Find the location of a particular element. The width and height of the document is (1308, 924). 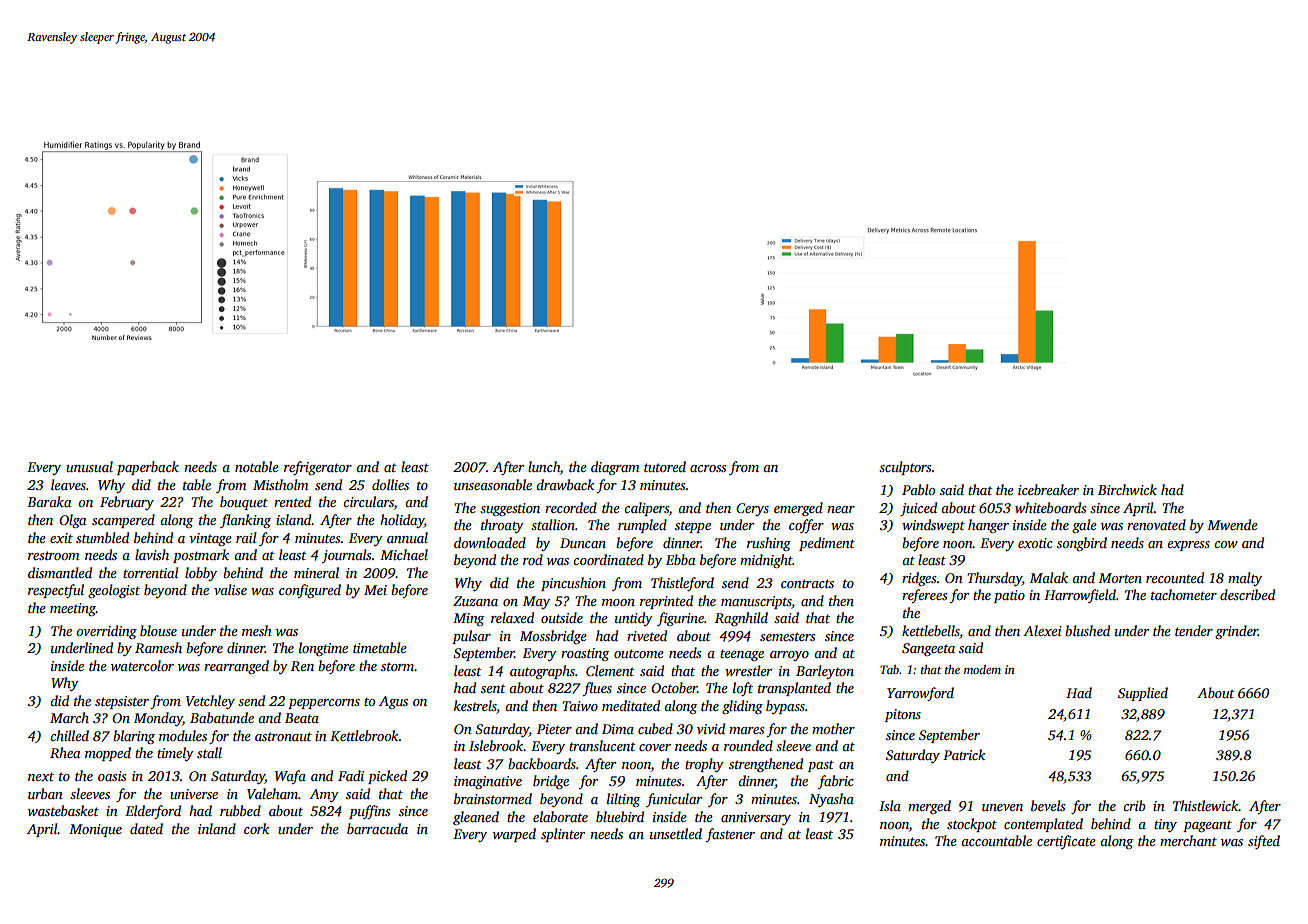

grinder is located at coordinates (1236, 632).
